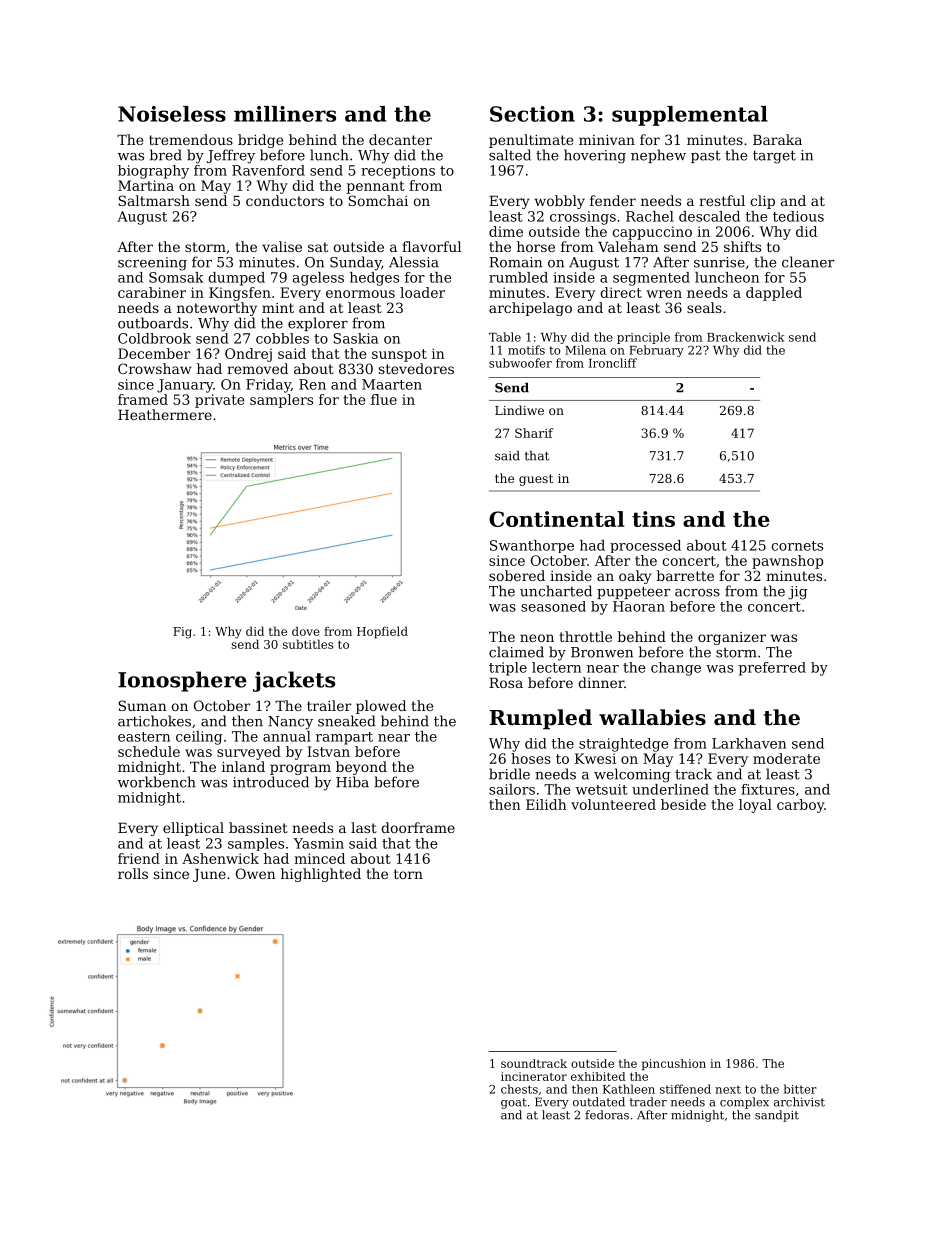  Describe the element at coordinates (532, 114) in the screenshot. I see `Section` at that location.
